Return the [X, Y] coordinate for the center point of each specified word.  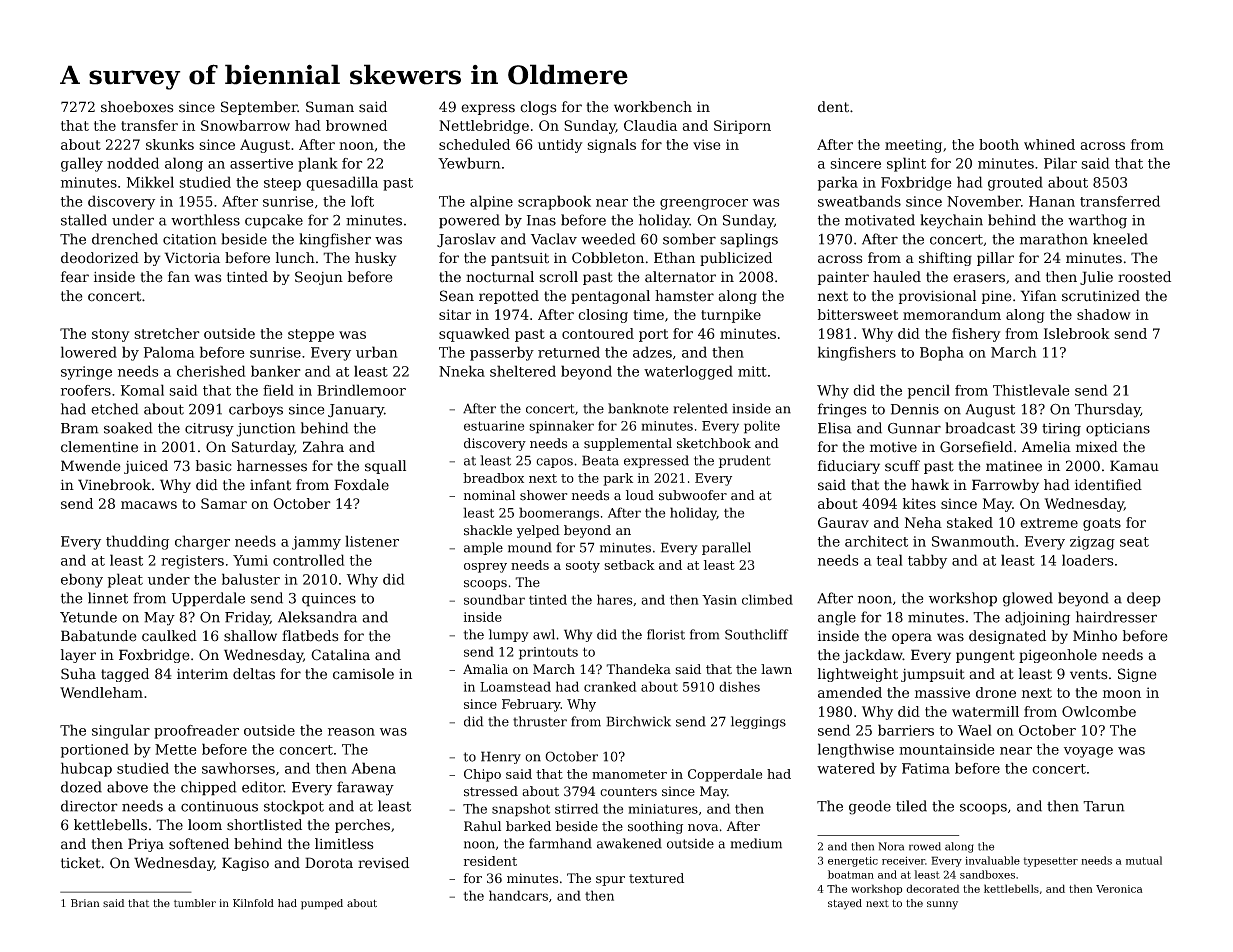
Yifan [1038, 296]
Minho [1095, 636]
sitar [455, 314]
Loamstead [515, 686]
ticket [81, 863]
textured [656, 878]
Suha [78, 674]
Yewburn [469, 163]
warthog [1097, 221]
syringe [86, 373]
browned [356, 125]
